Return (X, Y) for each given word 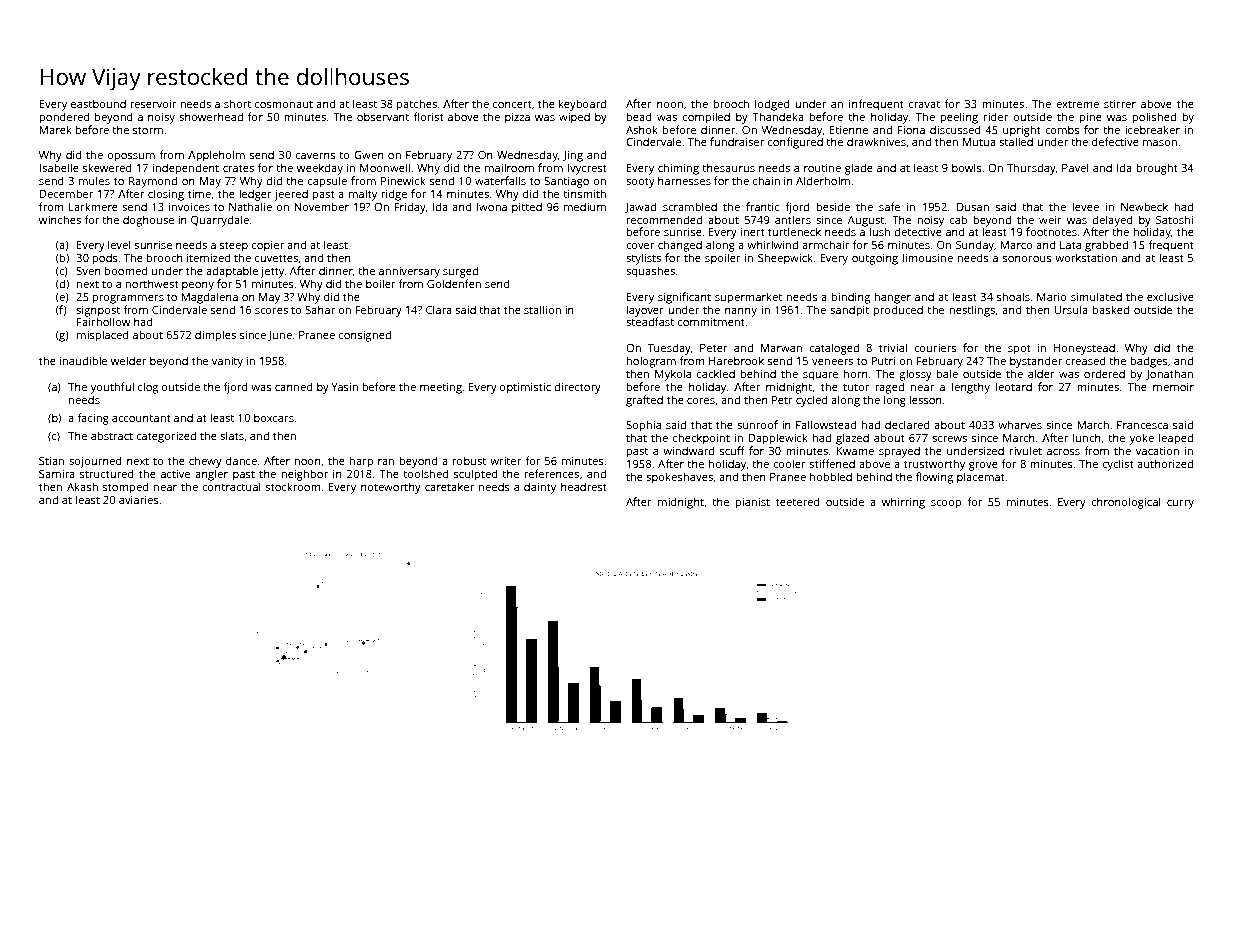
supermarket (748, 298)
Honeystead (1084, 349)
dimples (215, 336)
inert (753, 232)
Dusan (973, 207)
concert (512, 104)
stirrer (1120, 104)
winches (60, 219)
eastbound (98, 103)
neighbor (304, 475)
